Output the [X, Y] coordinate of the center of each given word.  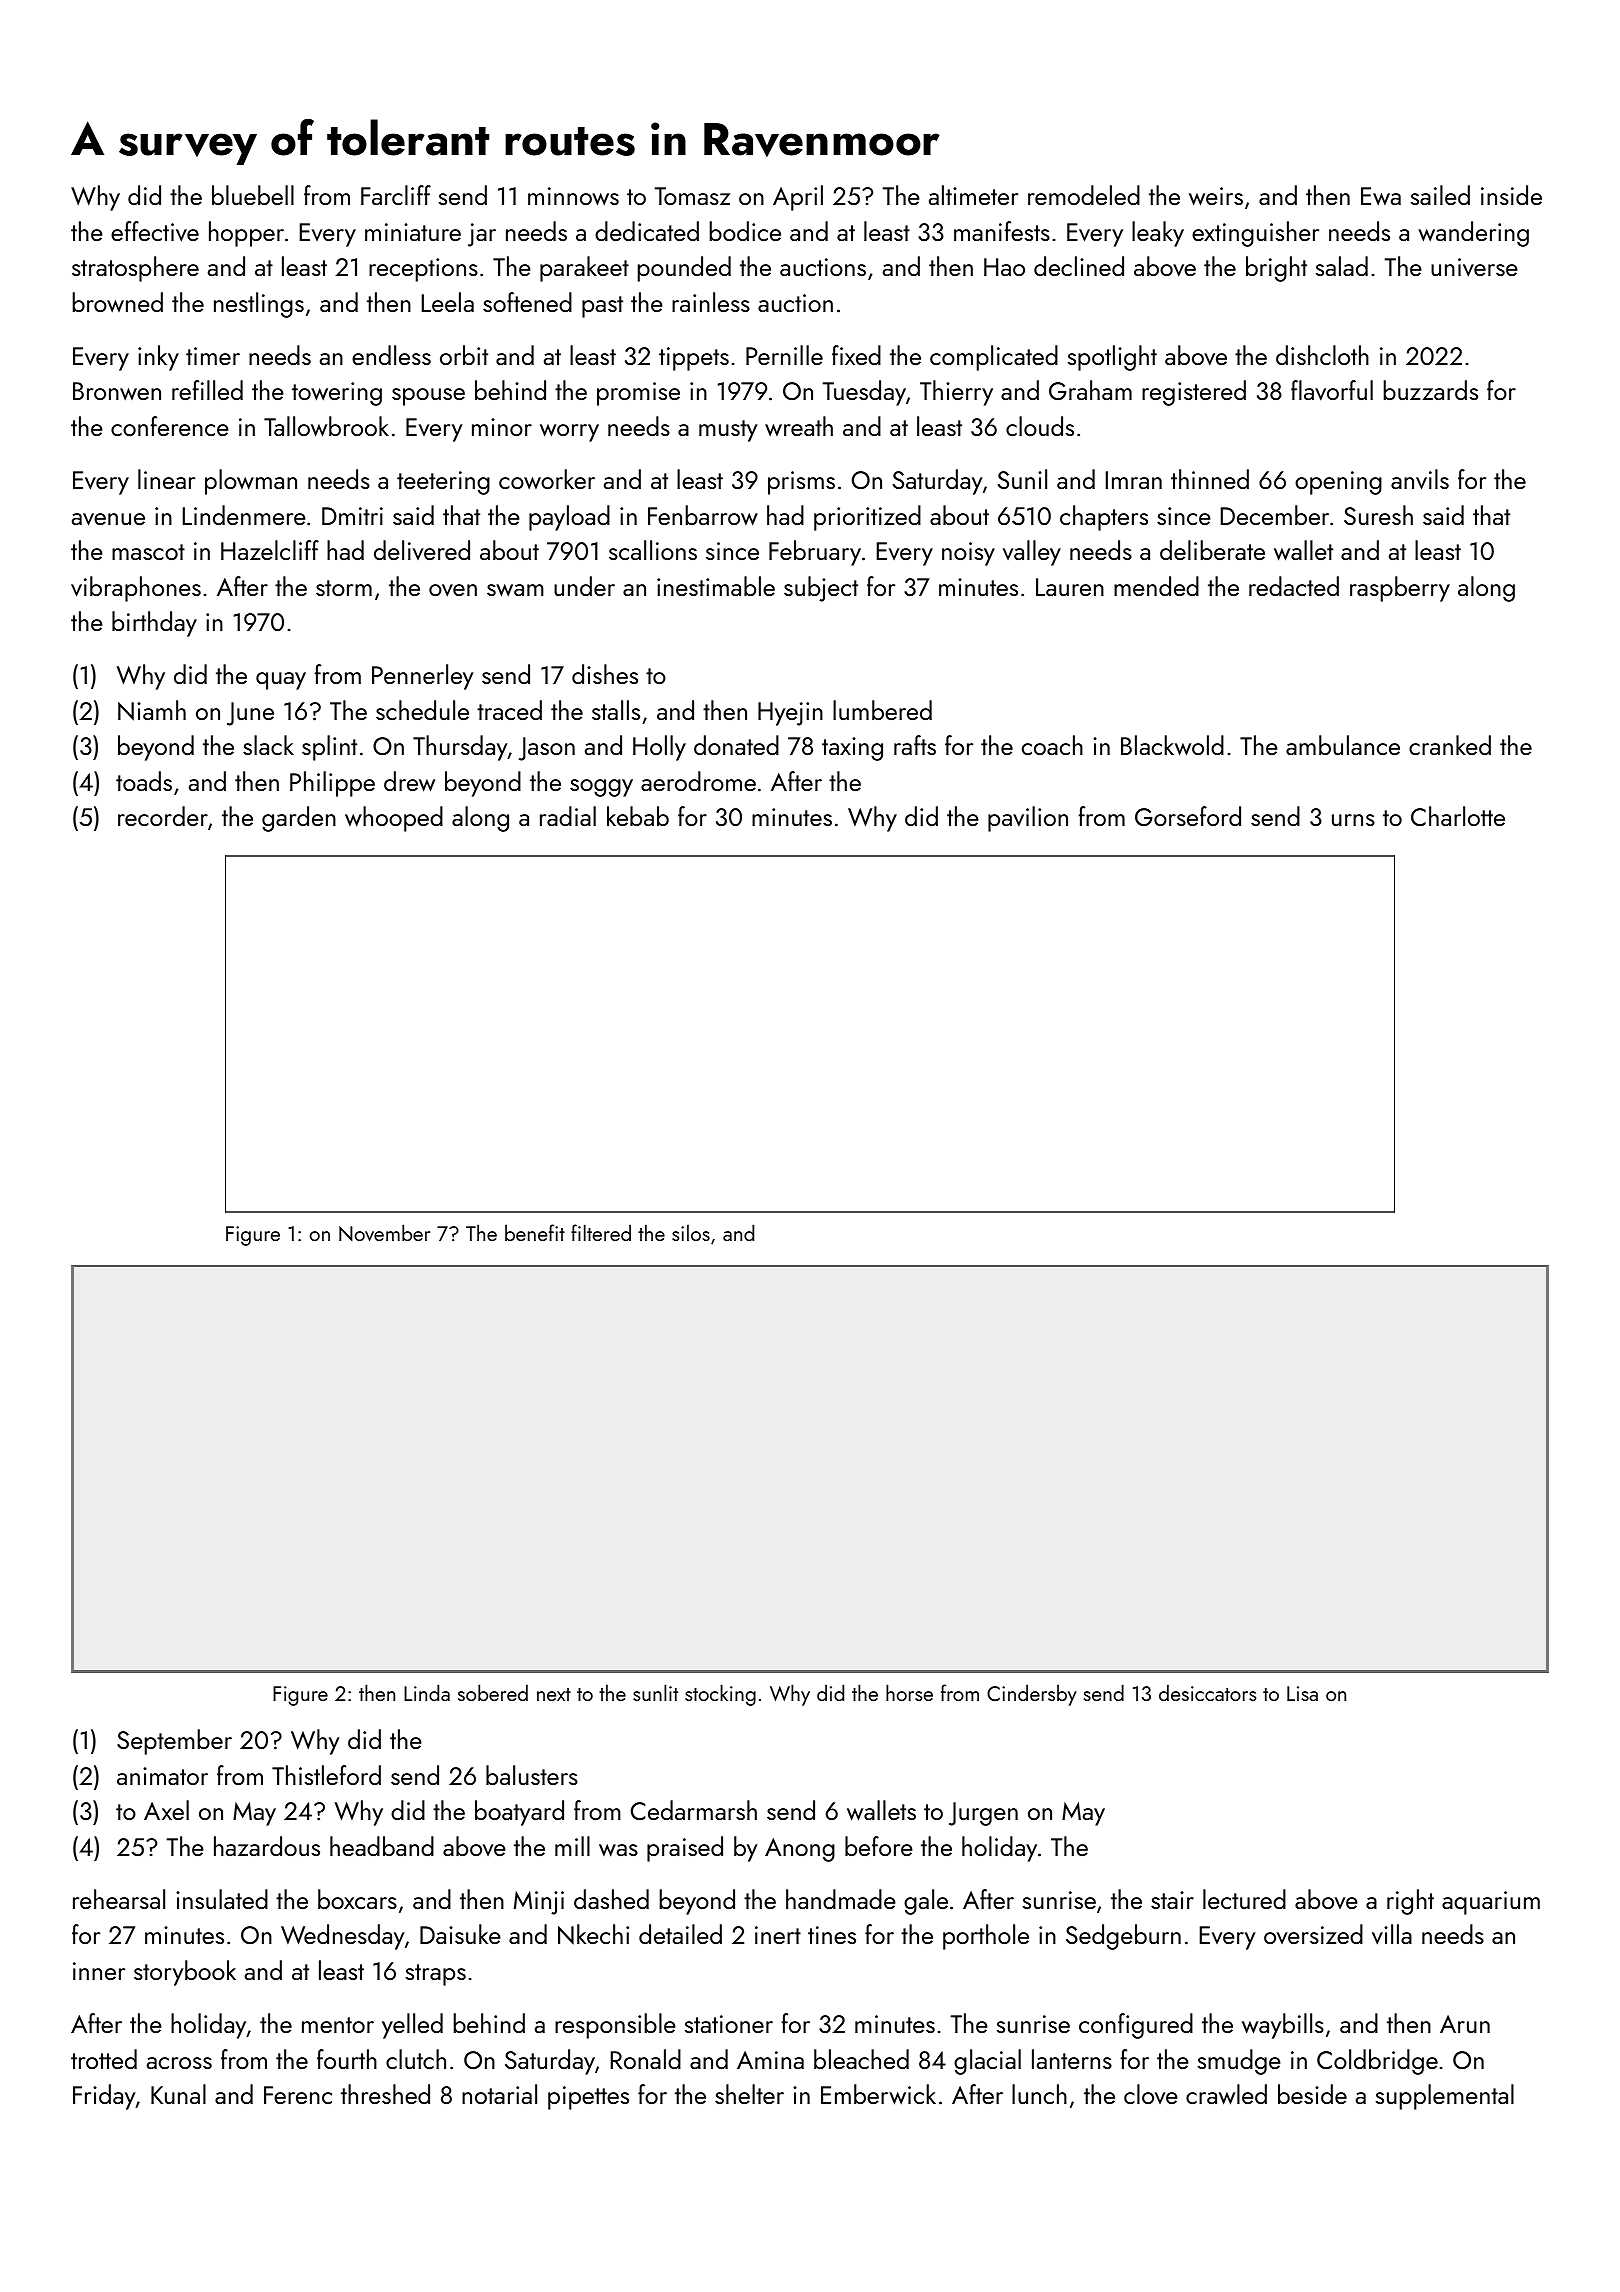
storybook [185, 1973]
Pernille [784, 355]
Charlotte [1458, 816]
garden [299, 819]
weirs [1216, 196]
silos [691, 1232]
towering [337, 394]
